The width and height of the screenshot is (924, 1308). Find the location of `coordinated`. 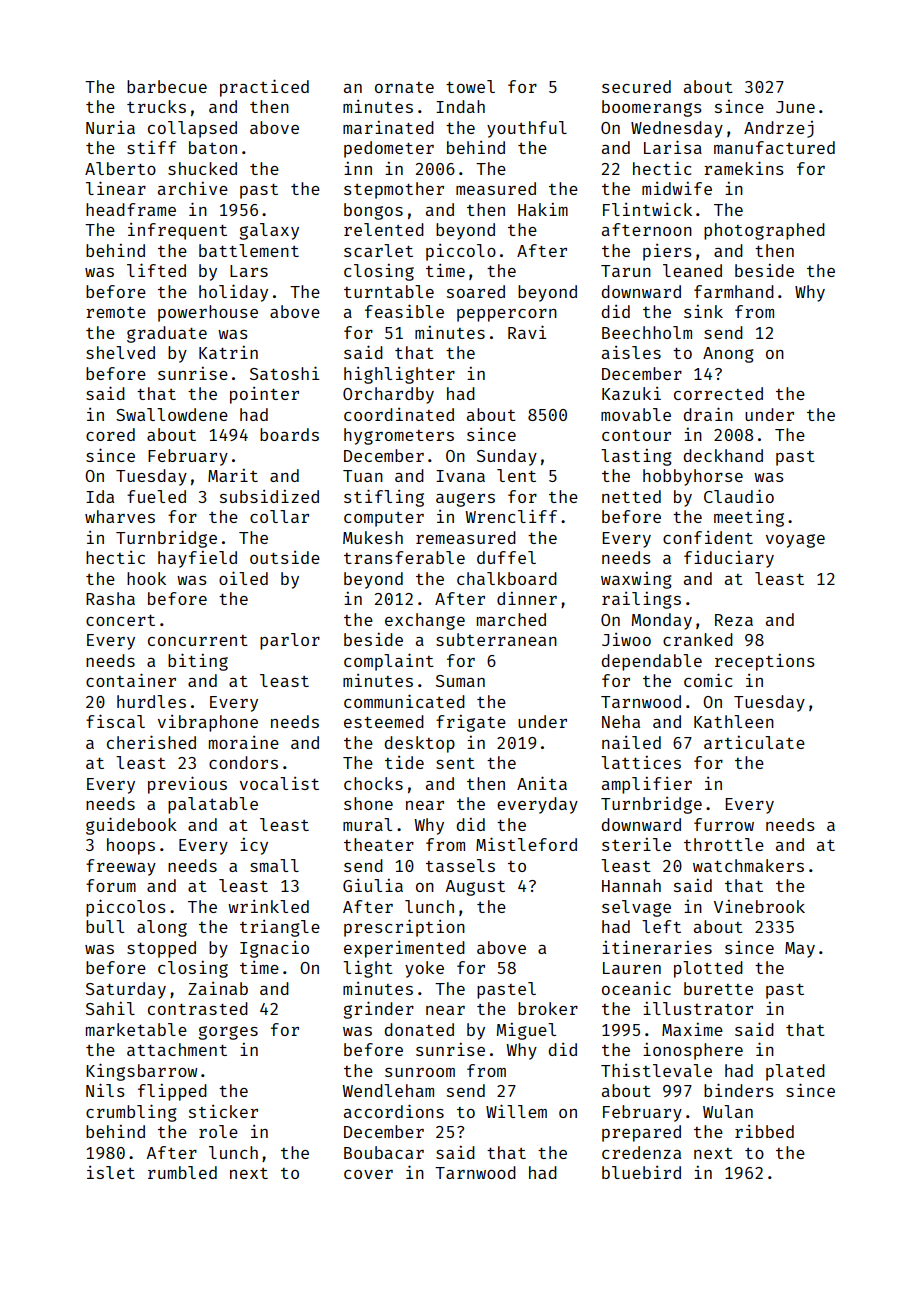

coordinated is located at coordinates (399, 414).
